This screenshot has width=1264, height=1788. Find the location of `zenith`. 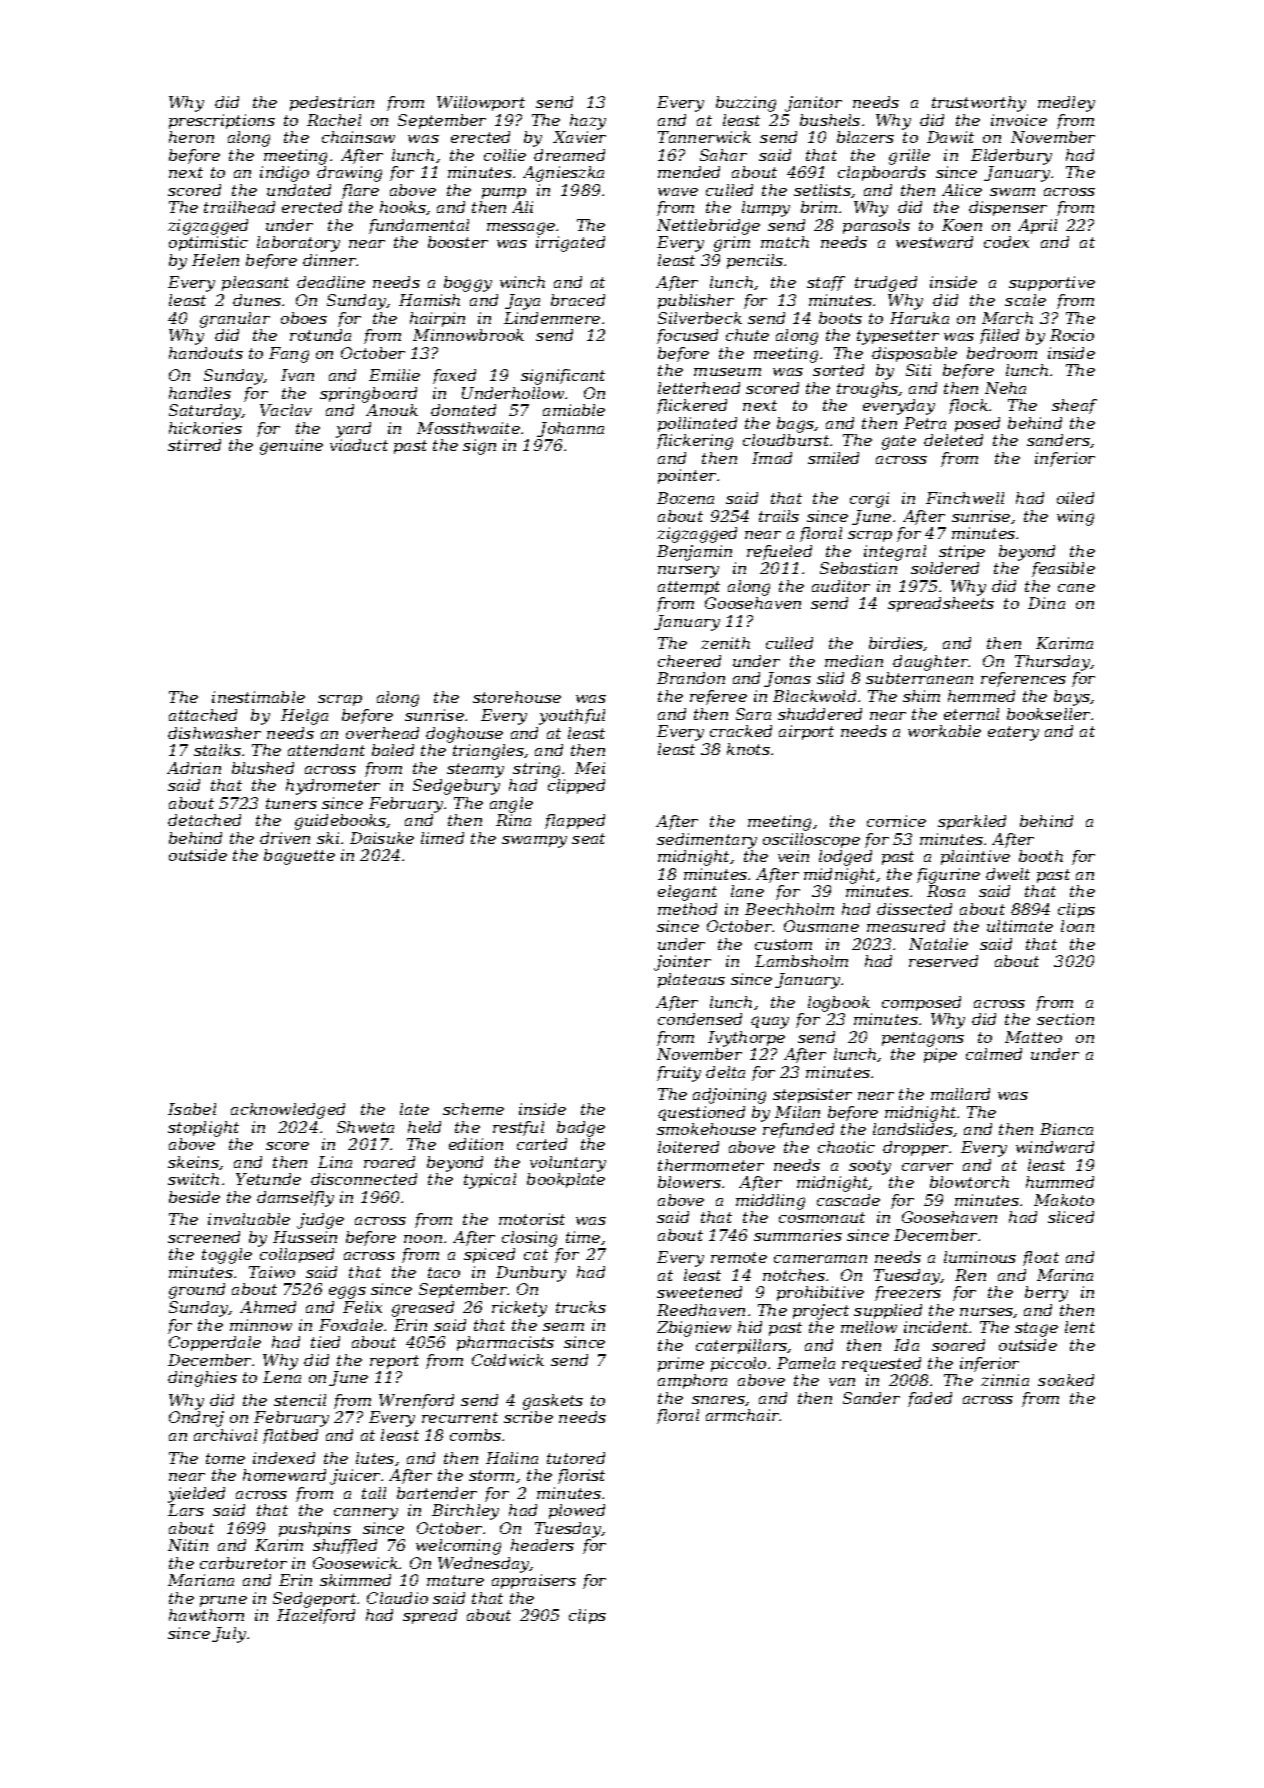

zenith is located at coordinates (725, 643).
